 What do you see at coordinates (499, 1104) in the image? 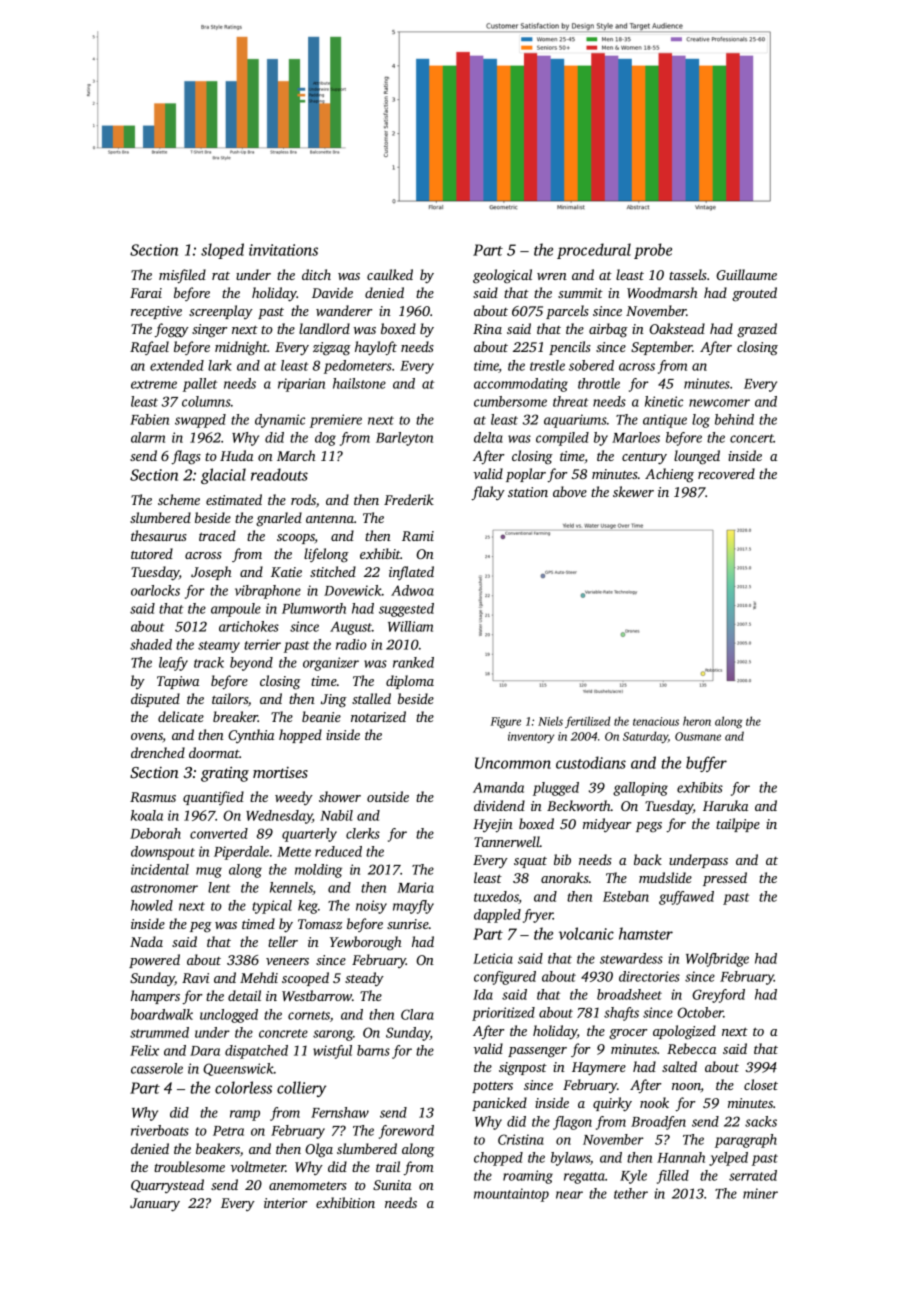
I see `panicked` at bounding box center [499, 1104].
